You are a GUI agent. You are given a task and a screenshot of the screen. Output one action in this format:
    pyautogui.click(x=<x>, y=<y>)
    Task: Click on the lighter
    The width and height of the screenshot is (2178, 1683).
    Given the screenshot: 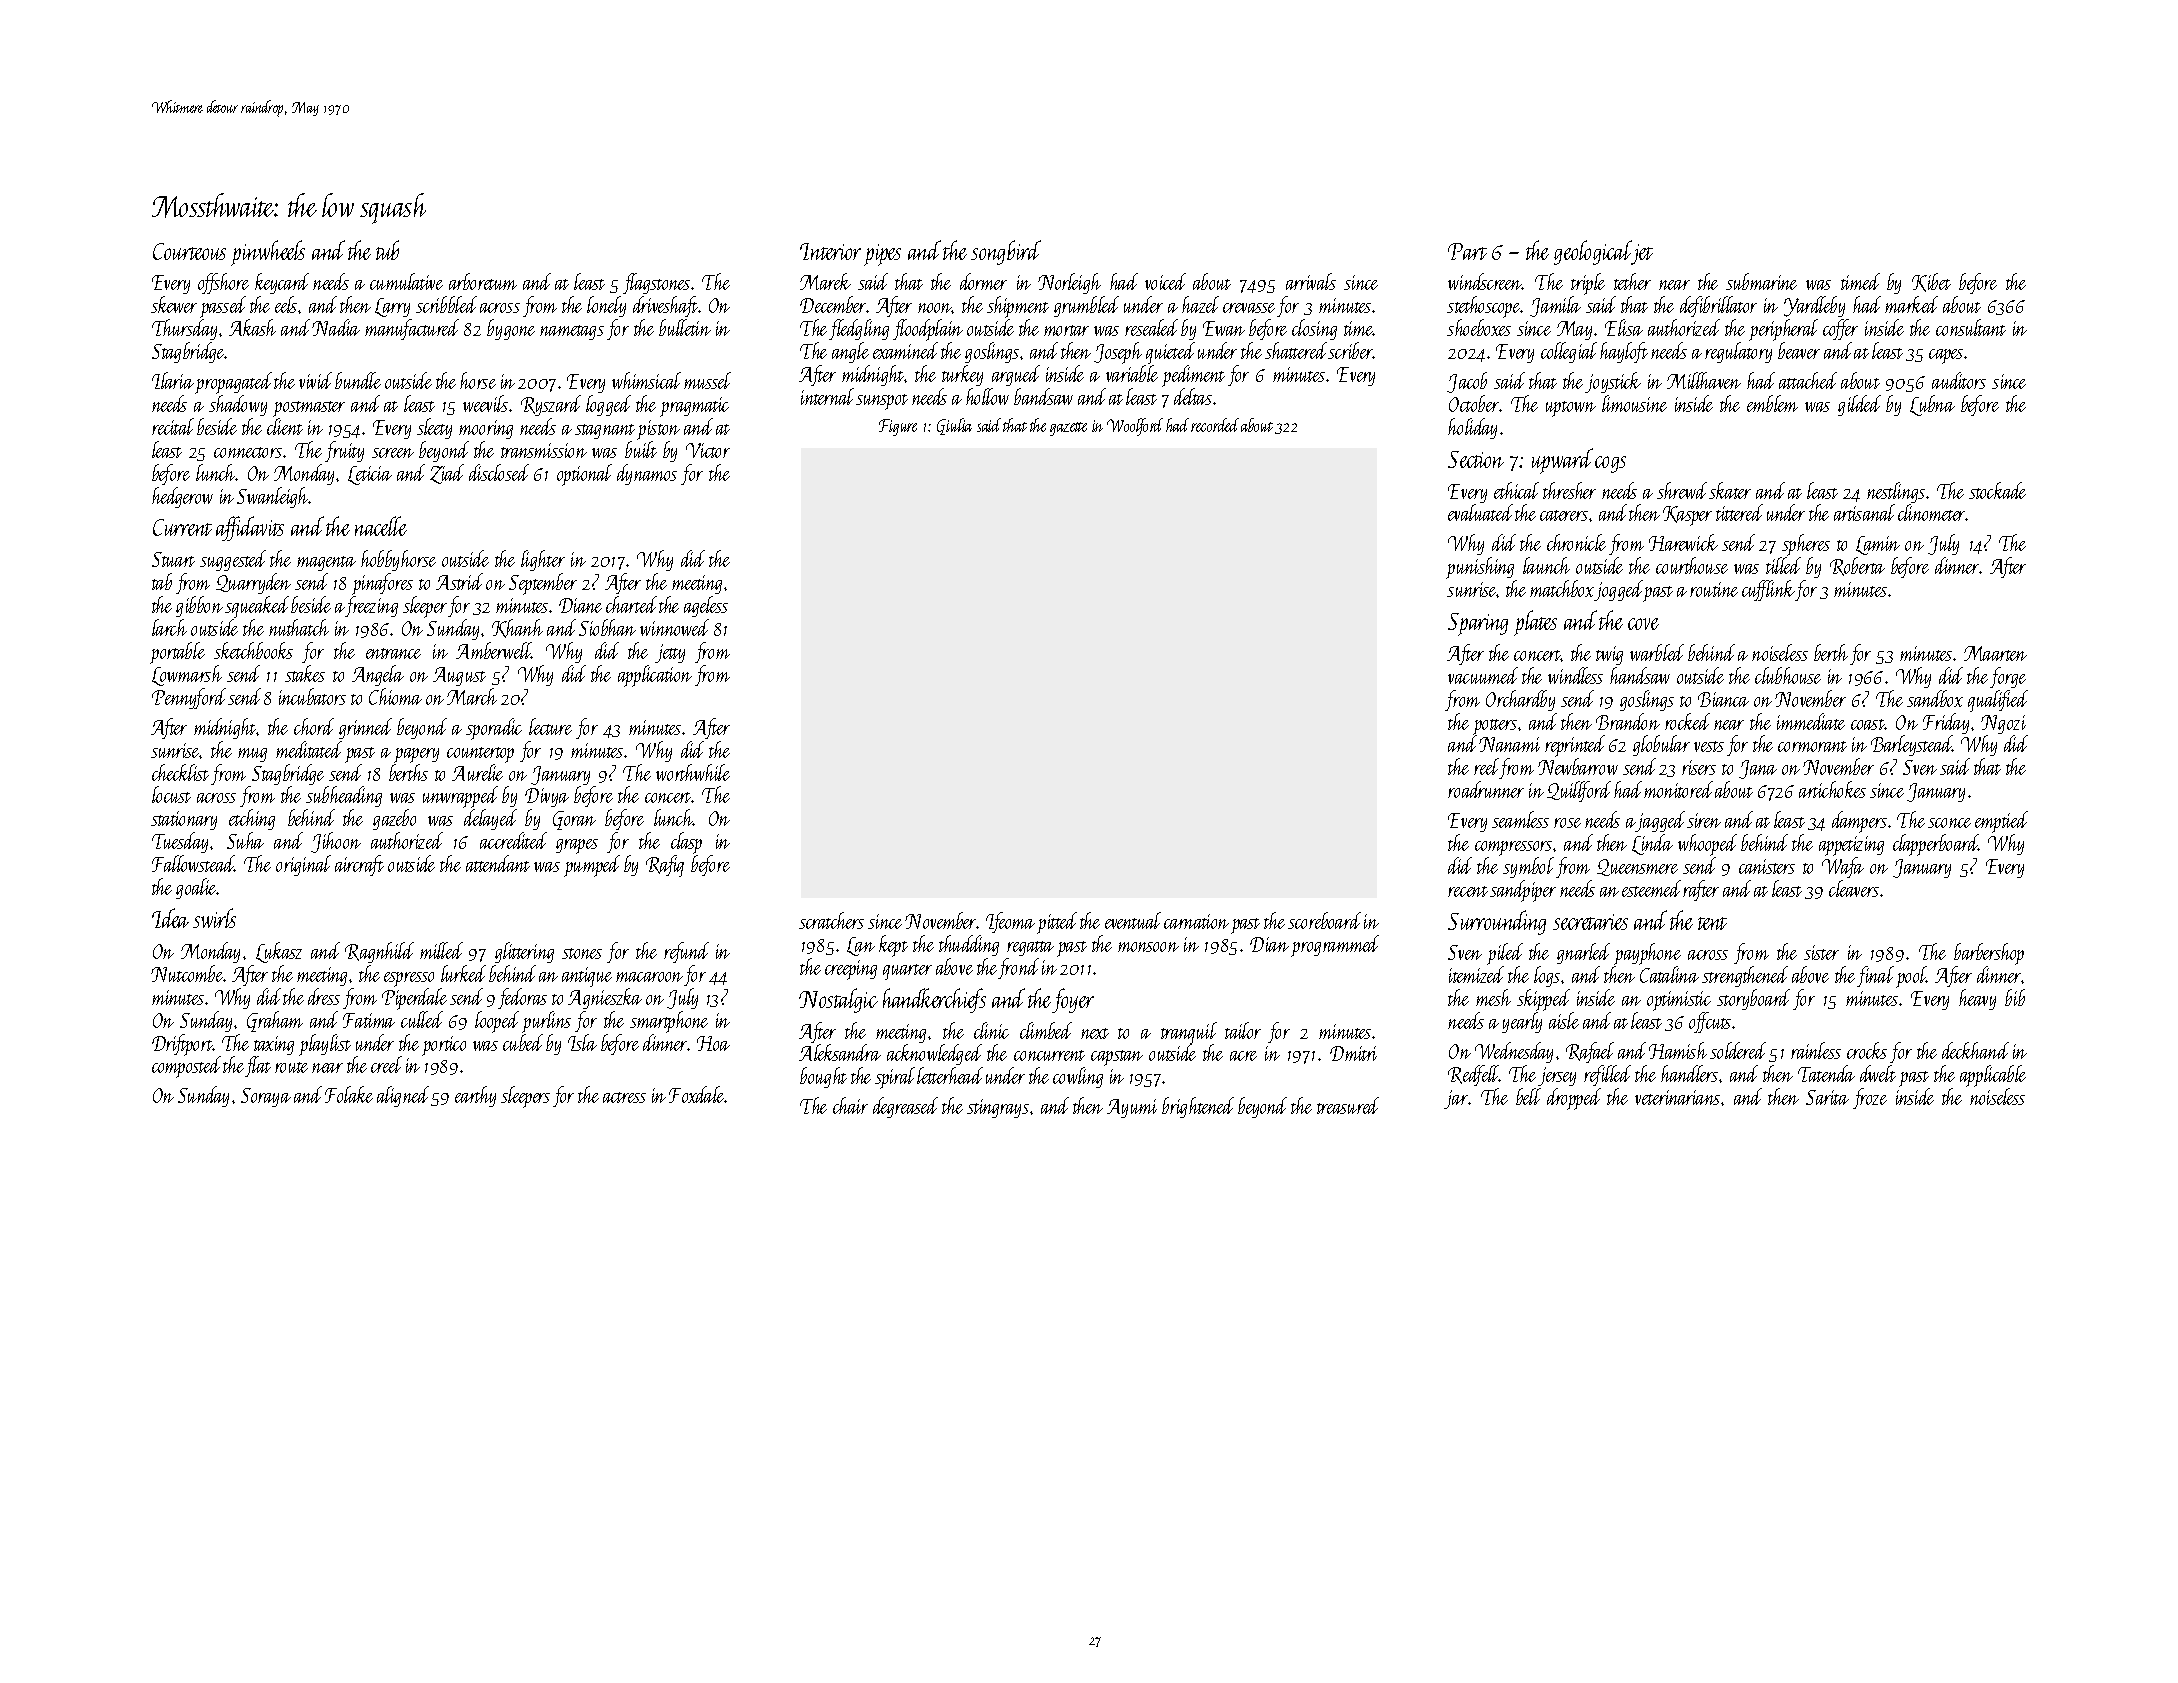 What is the action you would take?
    pyautogui.click(x=543, y=560)
